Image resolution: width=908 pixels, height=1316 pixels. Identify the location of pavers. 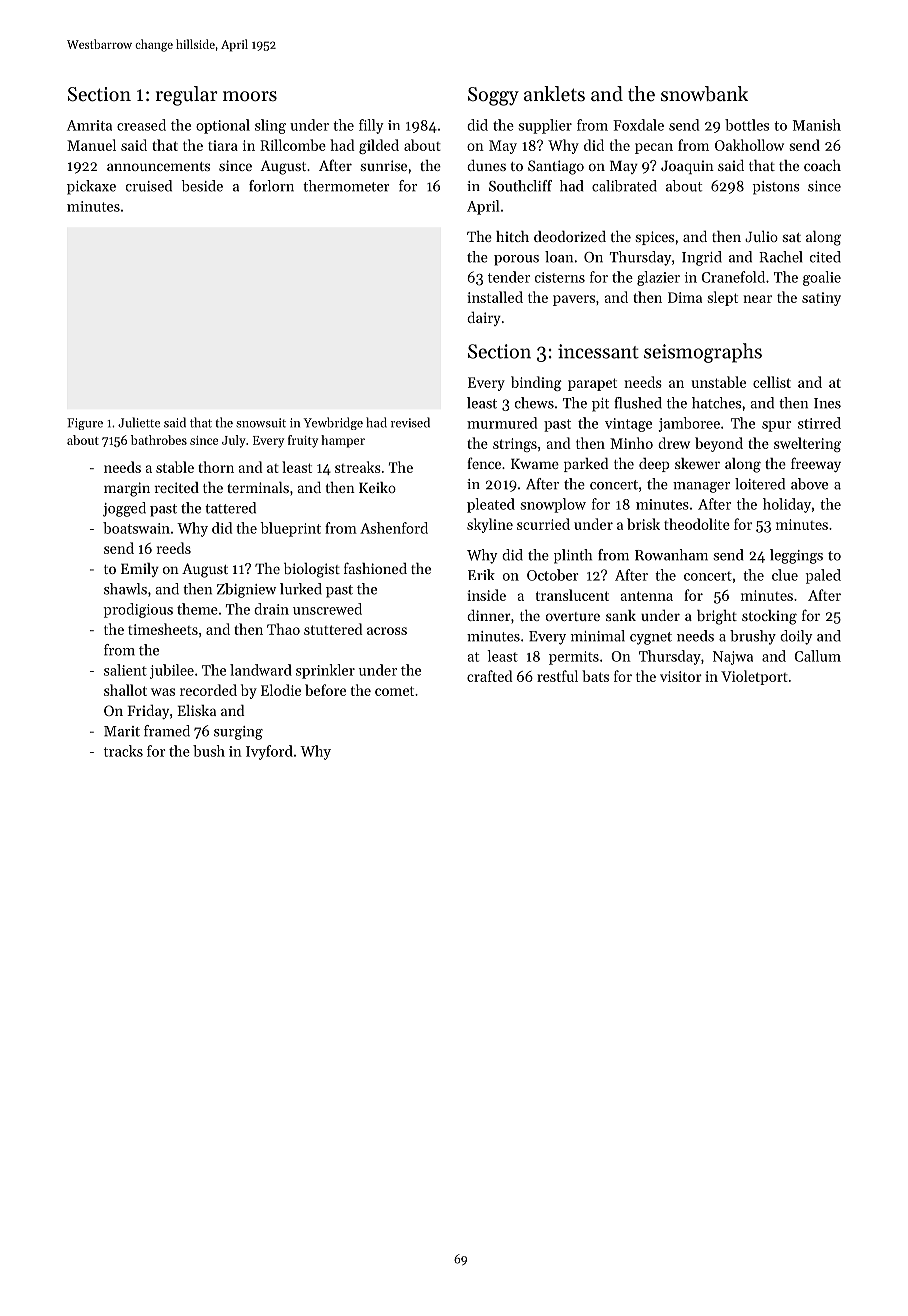
(574, 300).
